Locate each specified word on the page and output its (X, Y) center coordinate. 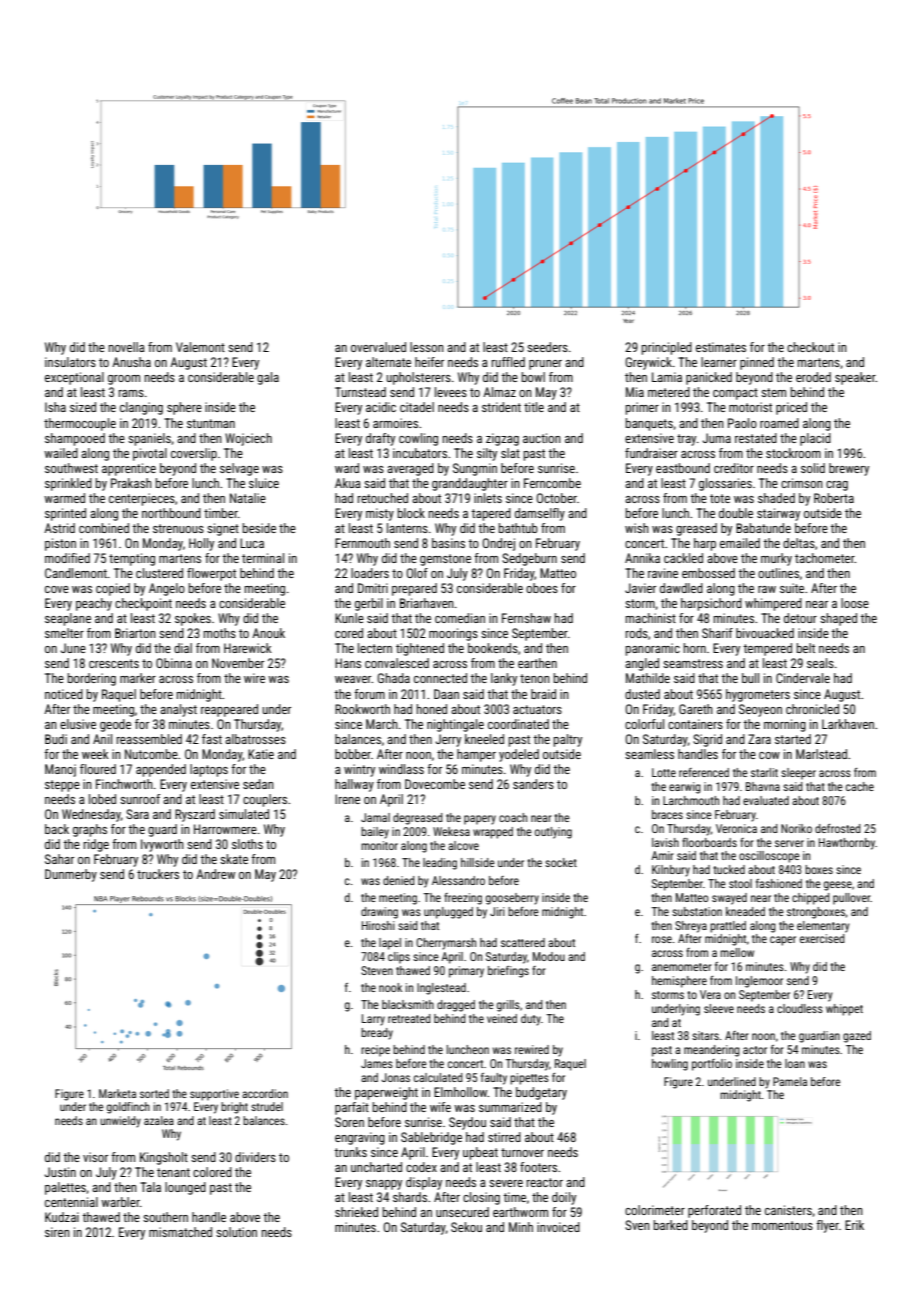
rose (662, 939)
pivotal (150, 454)
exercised (822, 938)
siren (57, 1232)
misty (380, 514)
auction (542, 438)
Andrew (215, 874)
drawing (379, 913)
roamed (779, 423)
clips (399, 958)
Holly (201, 544)
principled (667, 348)
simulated (244, 814)
